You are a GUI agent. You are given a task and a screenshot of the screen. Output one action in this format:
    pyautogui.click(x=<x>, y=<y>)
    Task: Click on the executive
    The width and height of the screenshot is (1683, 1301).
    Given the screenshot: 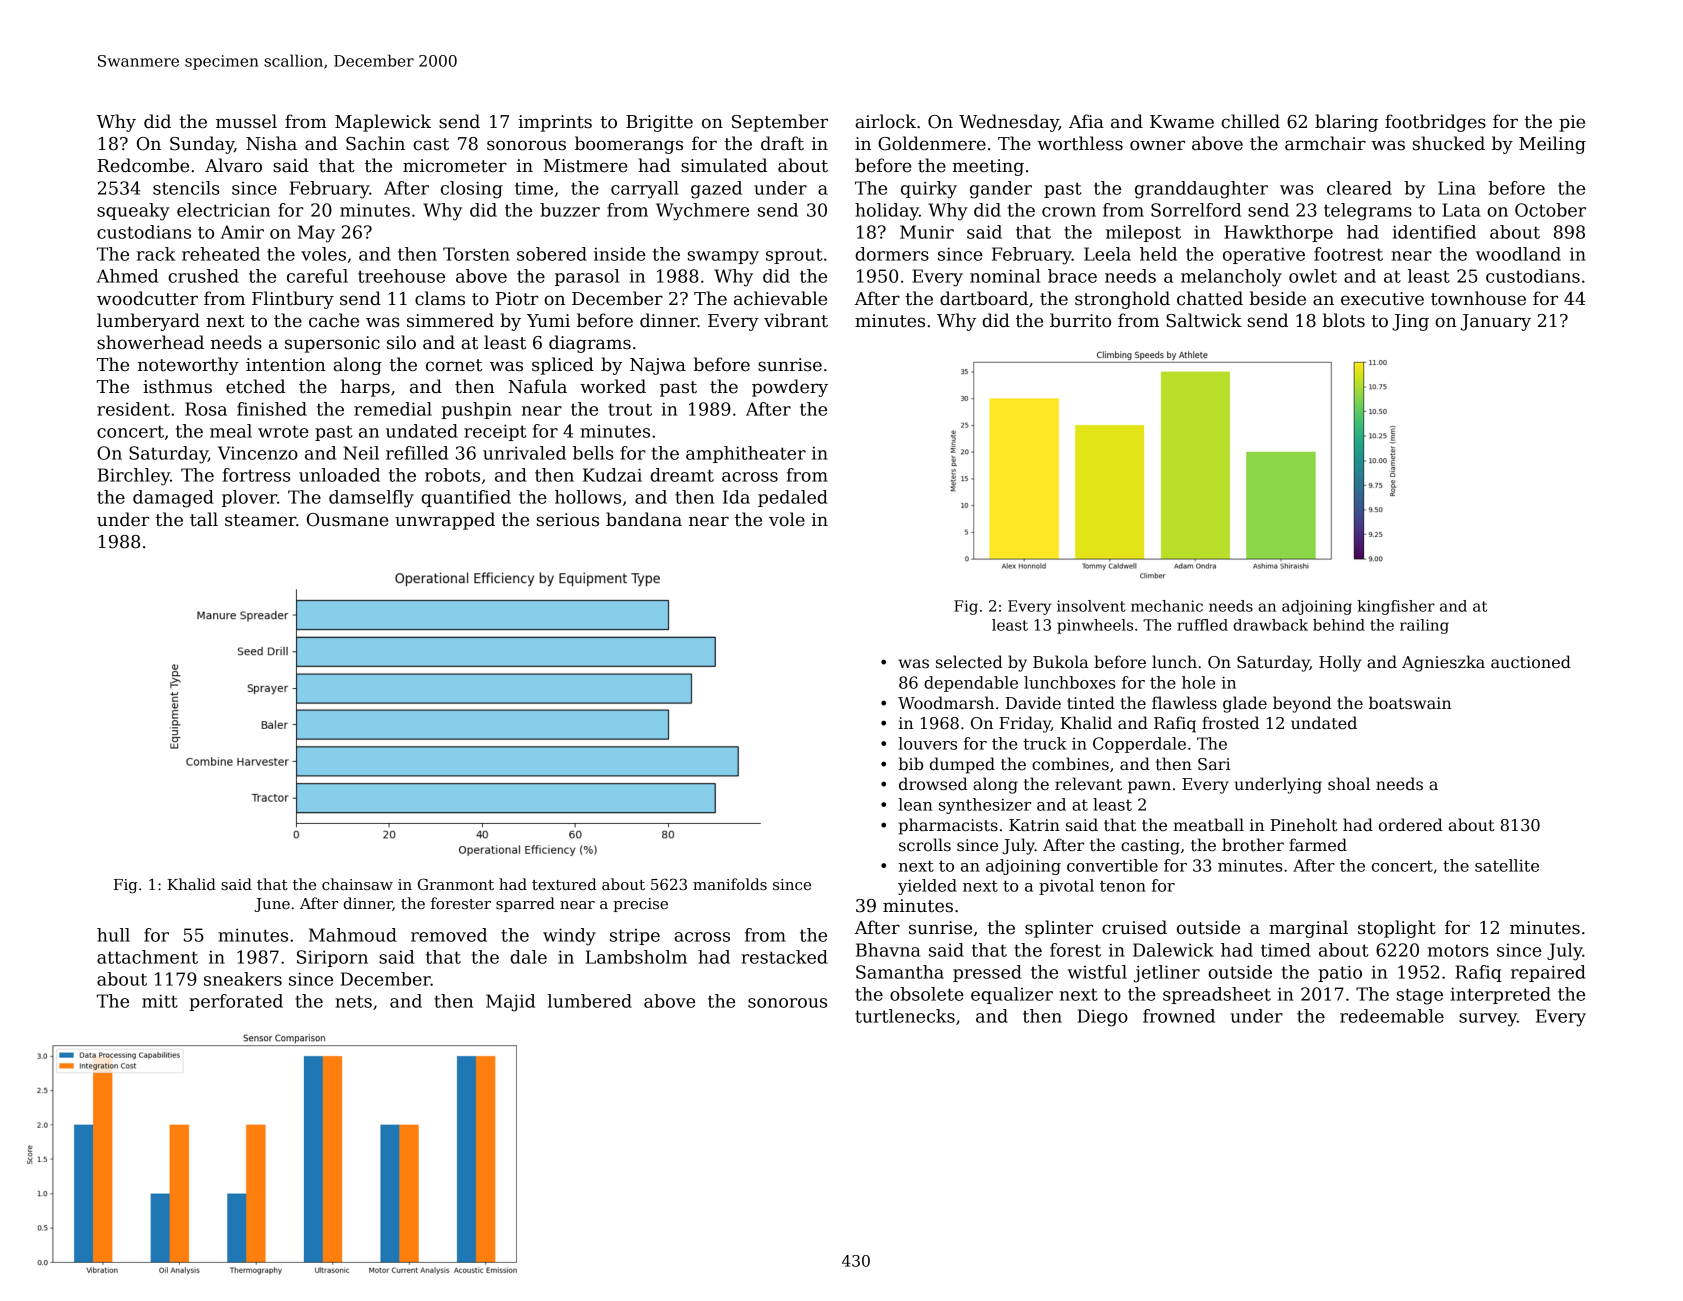 What is the action you would take?
    pyautogui.click(x=1382, y=299)
